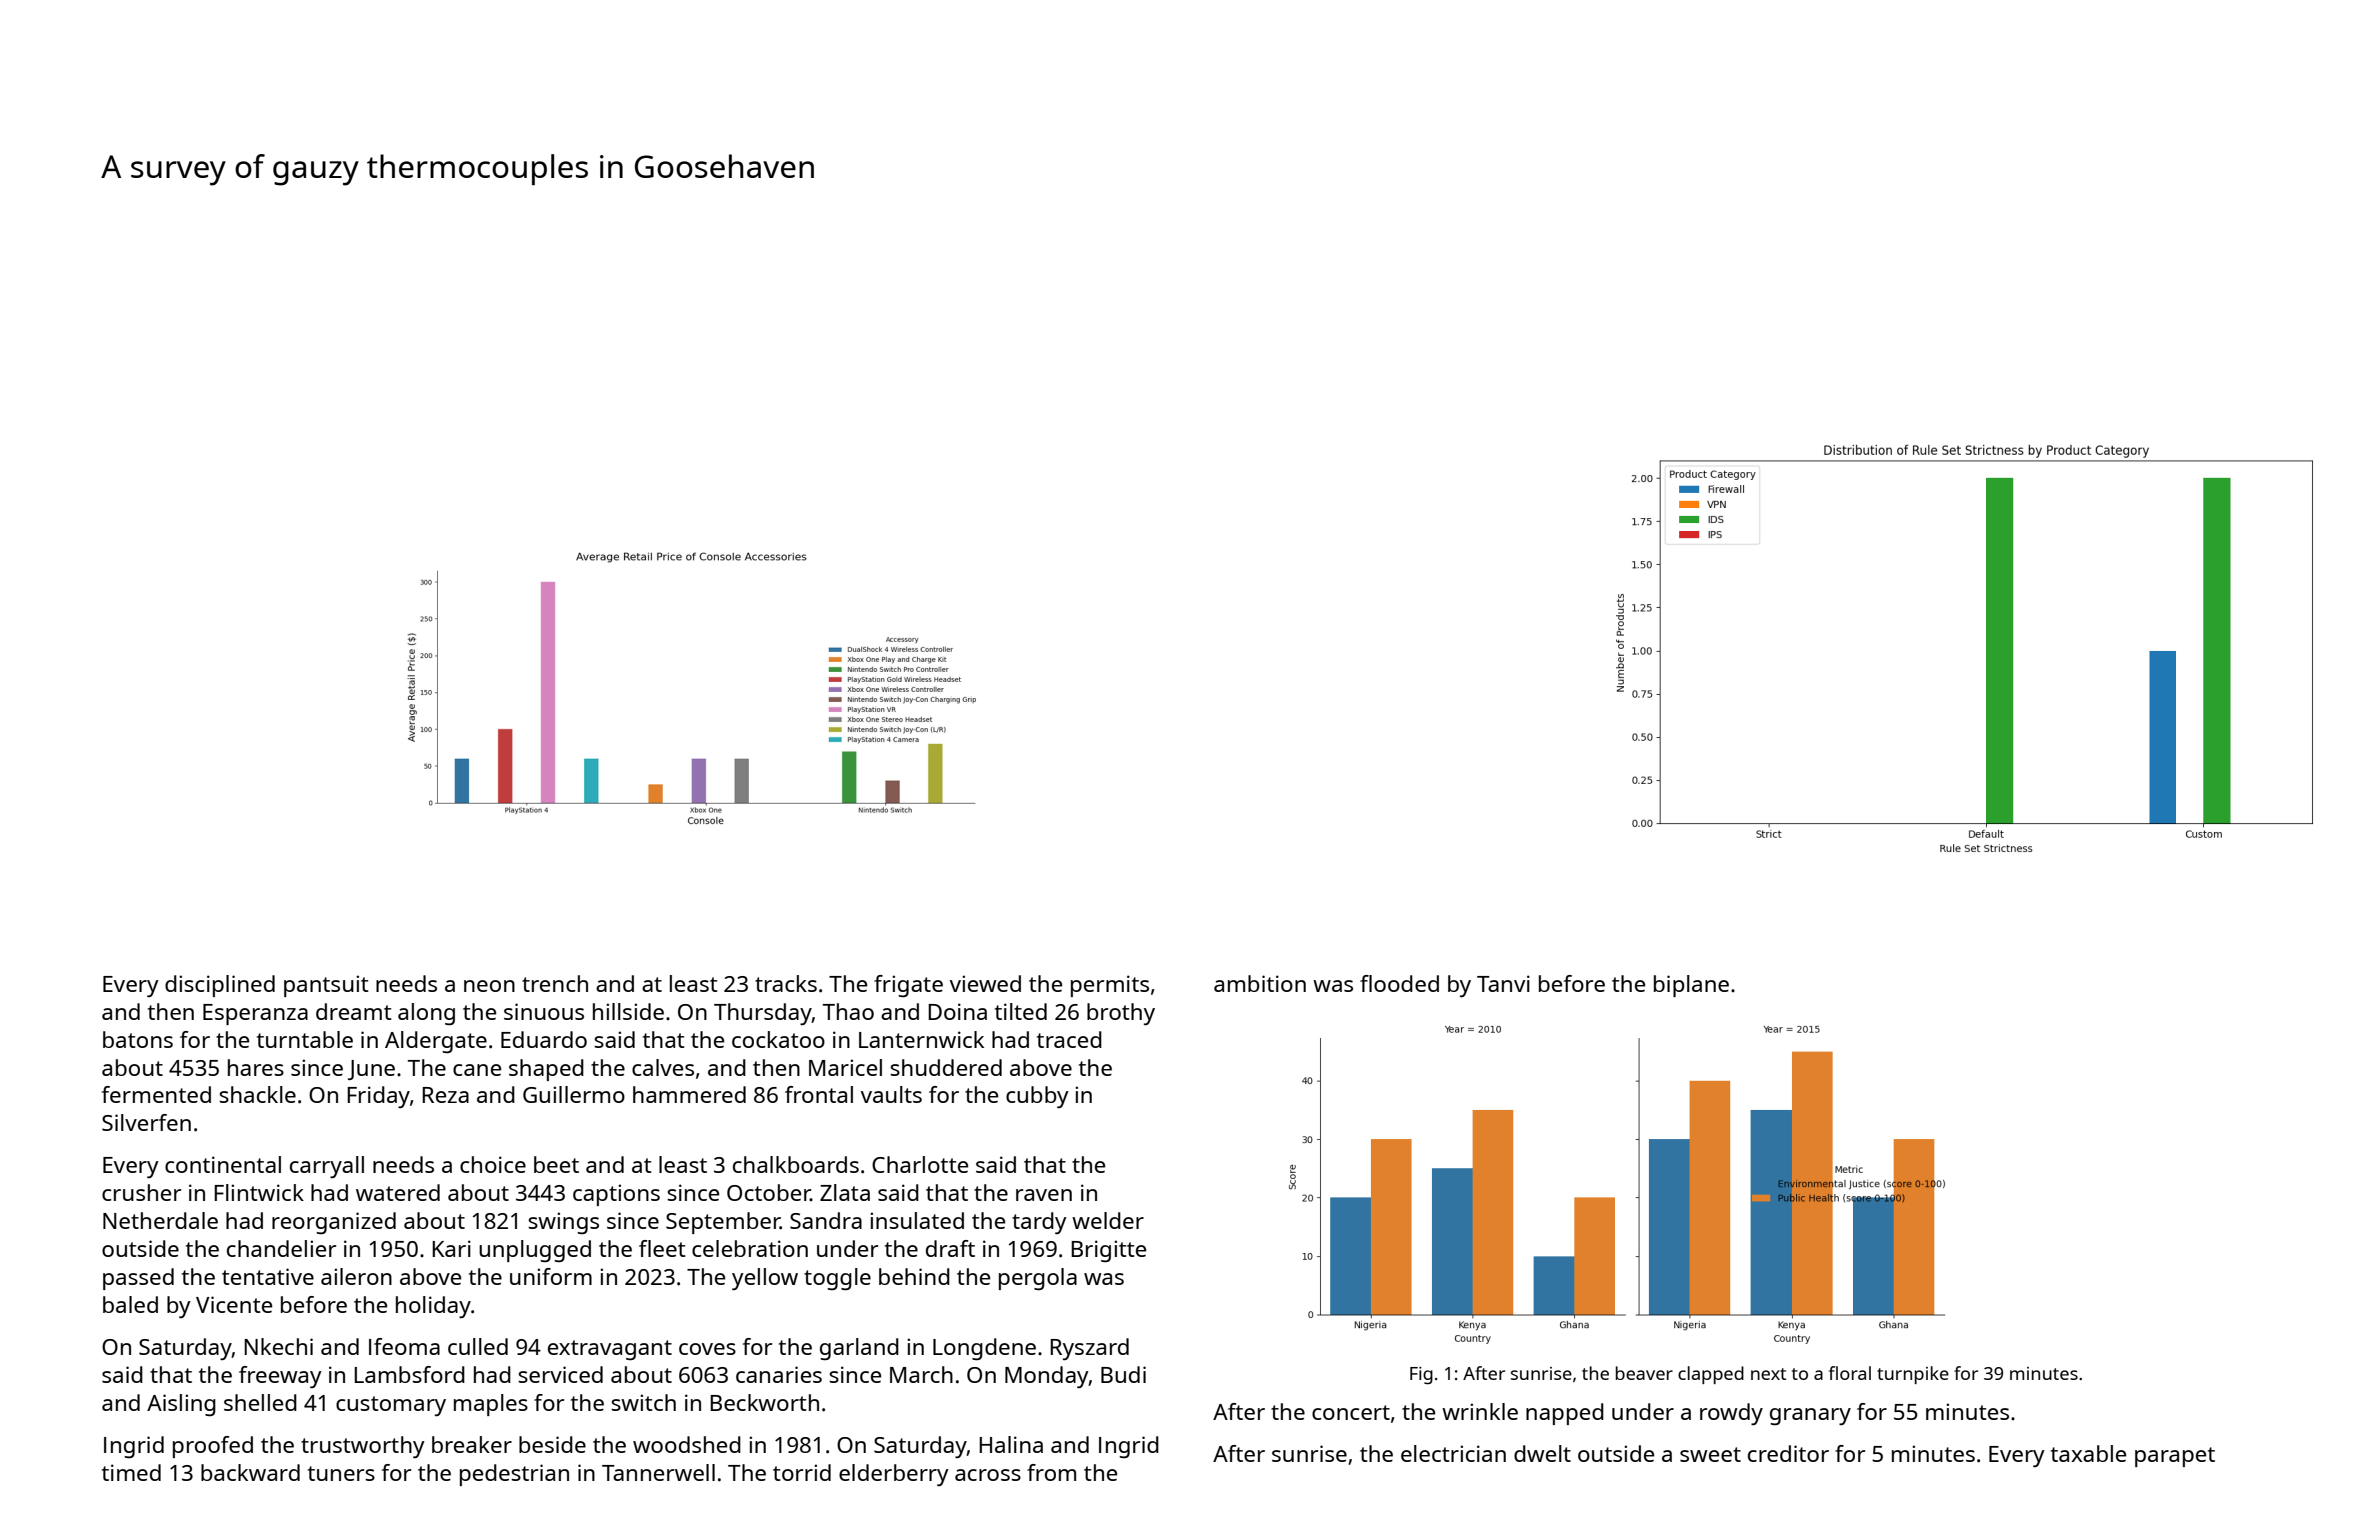 The image size is (2380, 1540). I want to click on raven, so click(1044, 1195).
